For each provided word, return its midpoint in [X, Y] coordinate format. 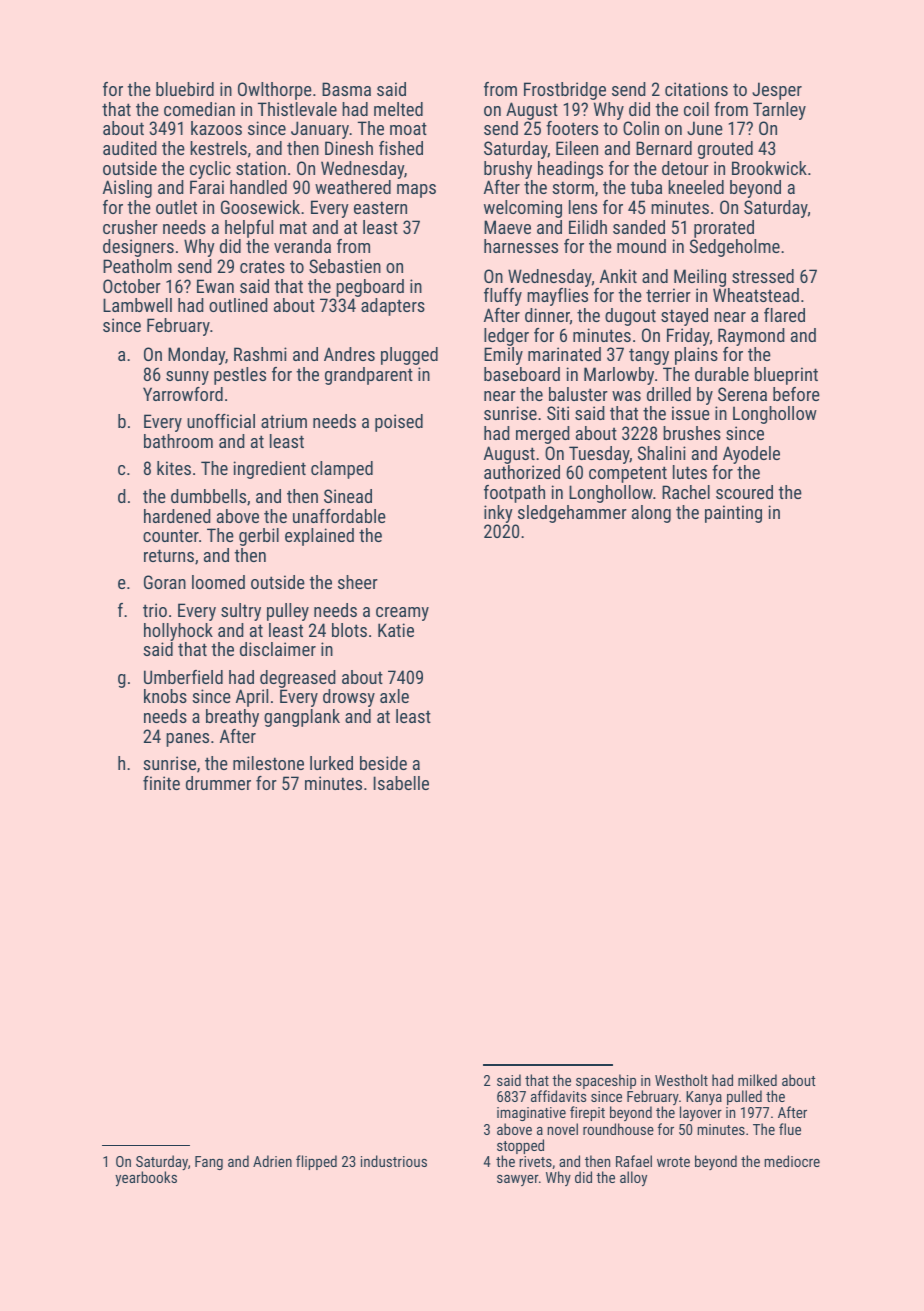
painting [733, 514]
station [261, 168]
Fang [209, 1163]
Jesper [777, 91]
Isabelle [401, 783]
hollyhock [178, 632]
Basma [346, 89]
